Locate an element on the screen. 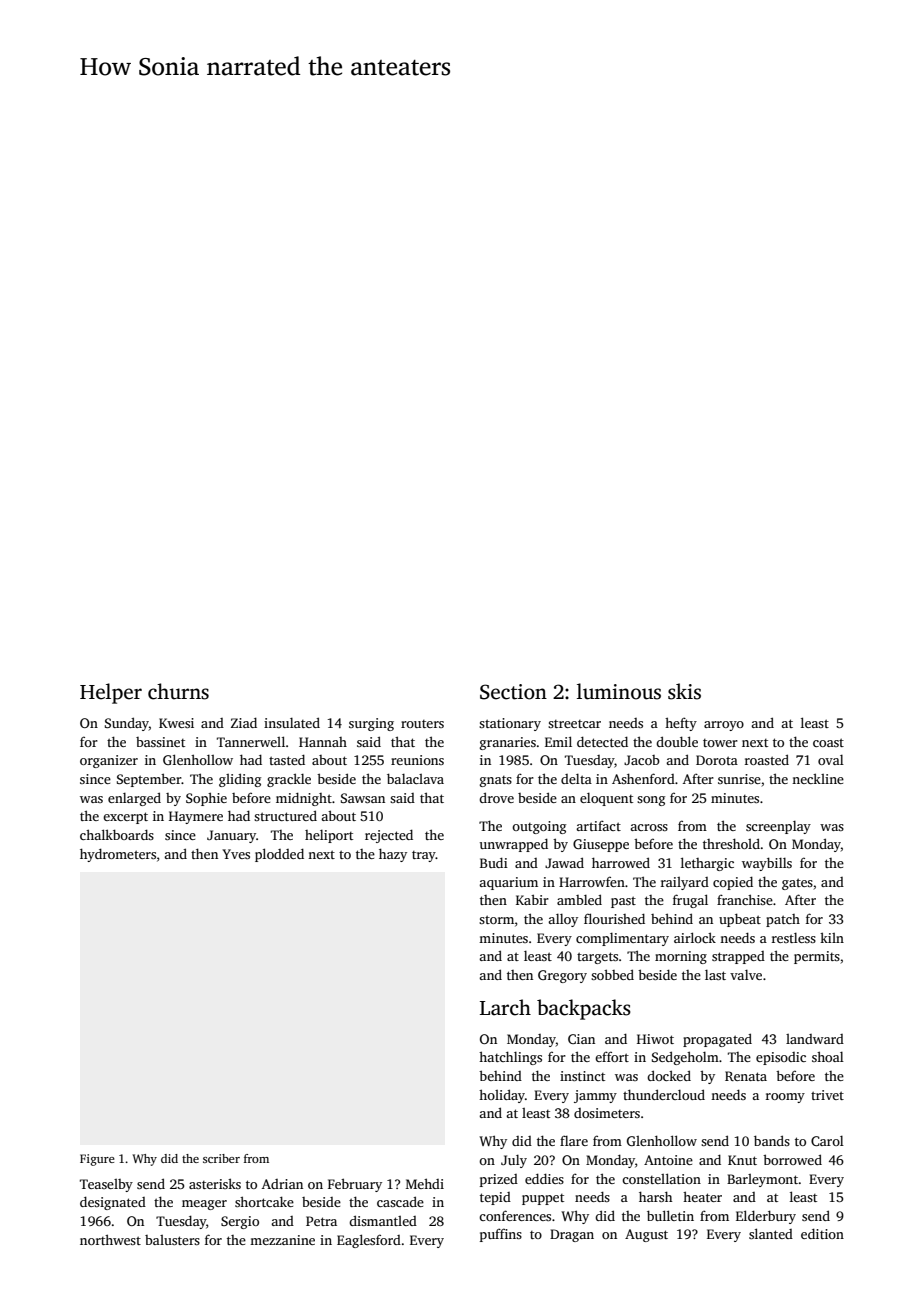  tray is located at coordinates (424, 856).
